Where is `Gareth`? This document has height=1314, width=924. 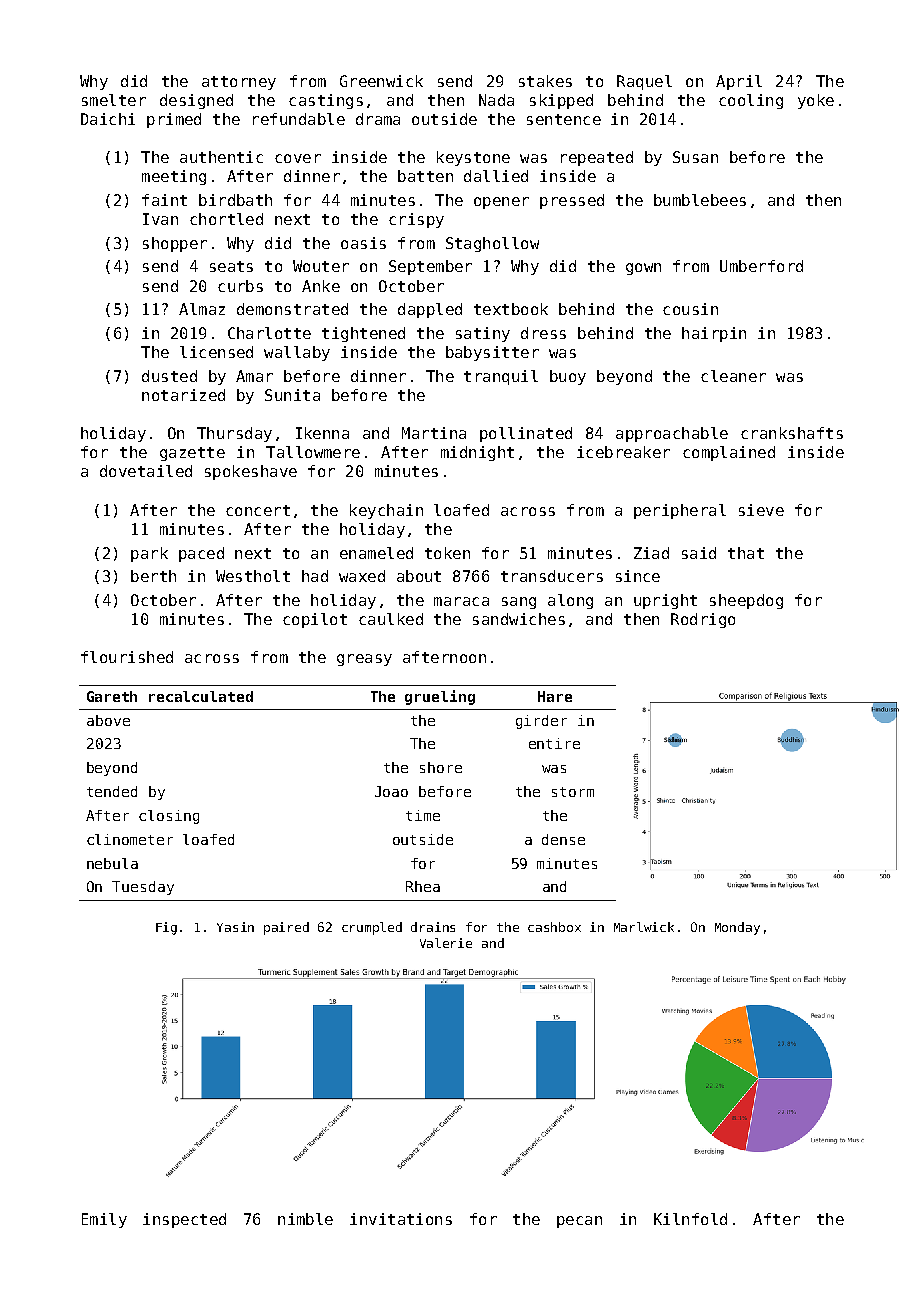 Gareth is located at coordinates (112, 696).
